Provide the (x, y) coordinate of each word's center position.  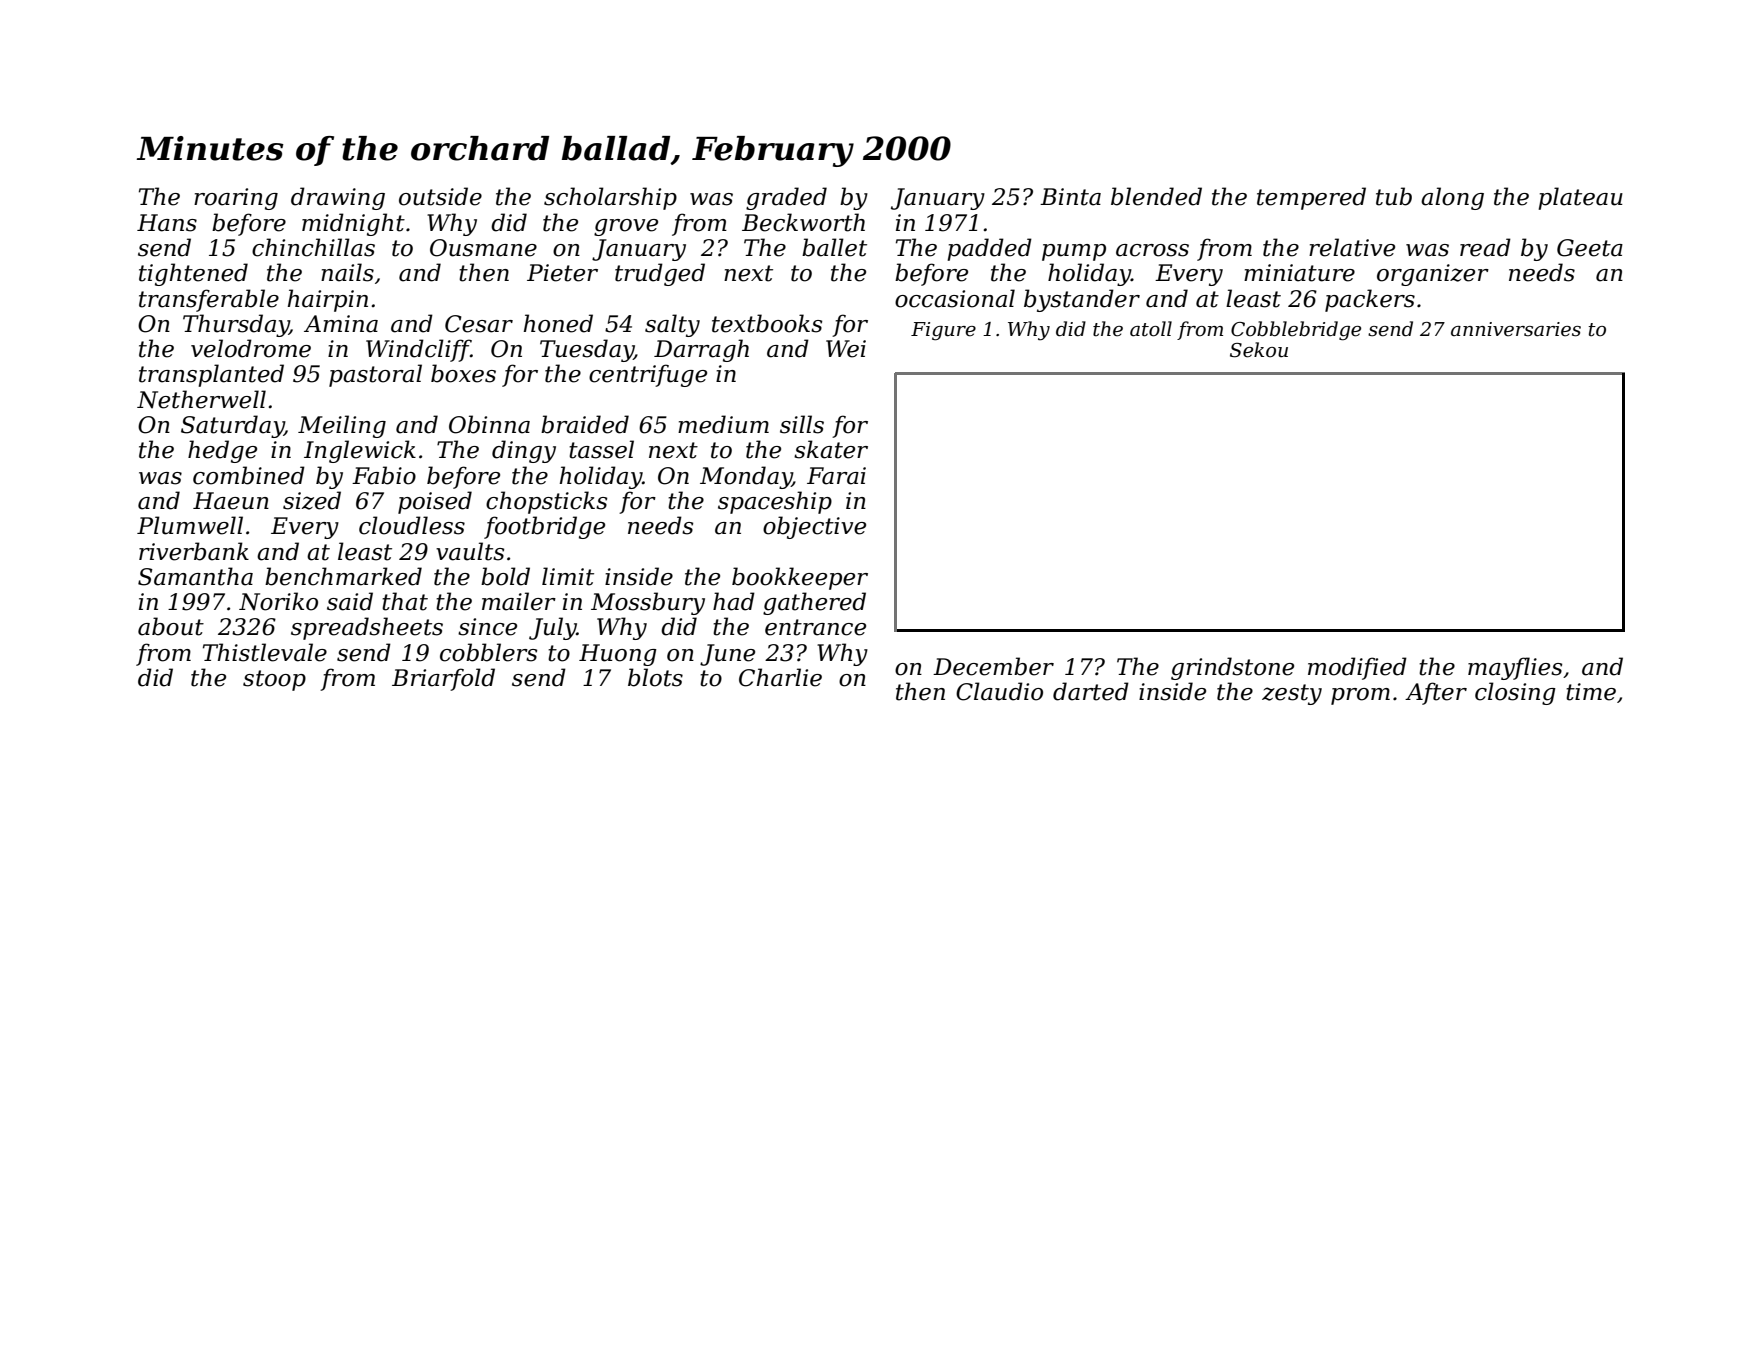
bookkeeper (800, 578)
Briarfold (443, 679)
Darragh (701, 350)
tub (1394, 196)
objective (814, 527)
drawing (338, 198)
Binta (1070, 197)
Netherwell (201, 399)
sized (312, 500)
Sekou (1259, 350)
